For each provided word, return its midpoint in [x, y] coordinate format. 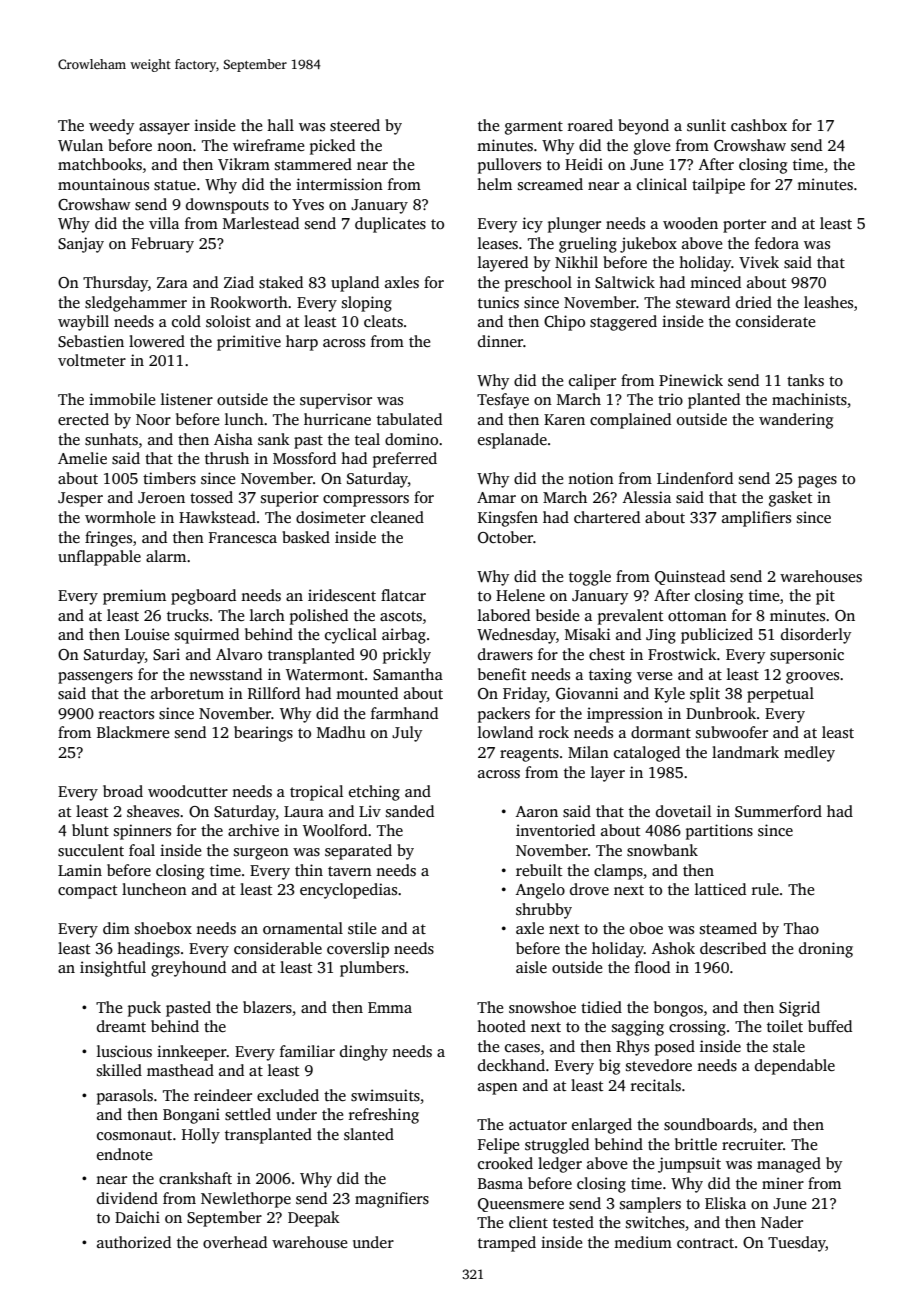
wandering [796, 421]
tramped [507, 1244]
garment [534, 128]
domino [411, 439]
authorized [134, 1242]
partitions [719, 832]
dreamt [121, 1026]
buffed [830, 1026]
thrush [227, 458]
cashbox [759, 125]
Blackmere [133, 732]
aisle [531, 967]
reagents [529, 755]
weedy [111, 127]
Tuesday [797, 1244]
